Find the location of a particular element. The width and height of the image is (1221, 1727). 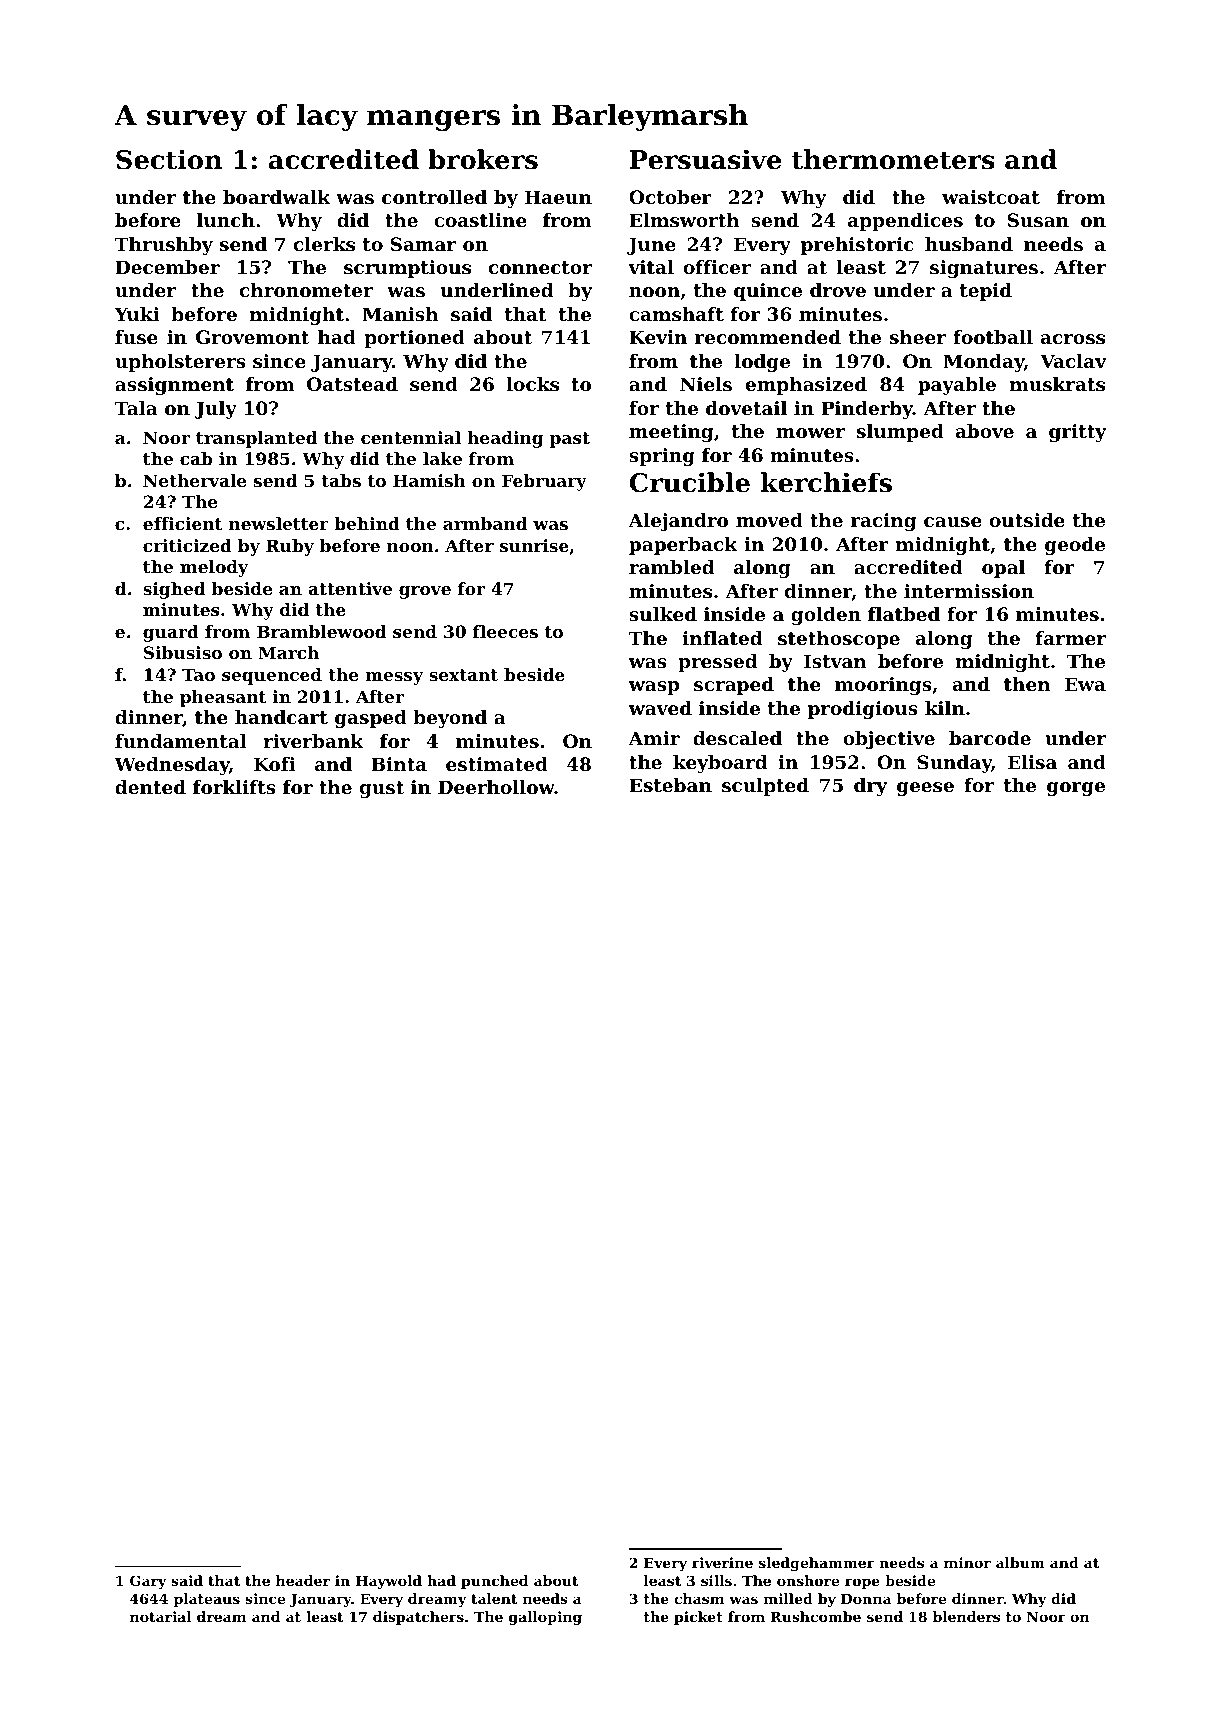

slumped is located at coordinates (900, 433).
